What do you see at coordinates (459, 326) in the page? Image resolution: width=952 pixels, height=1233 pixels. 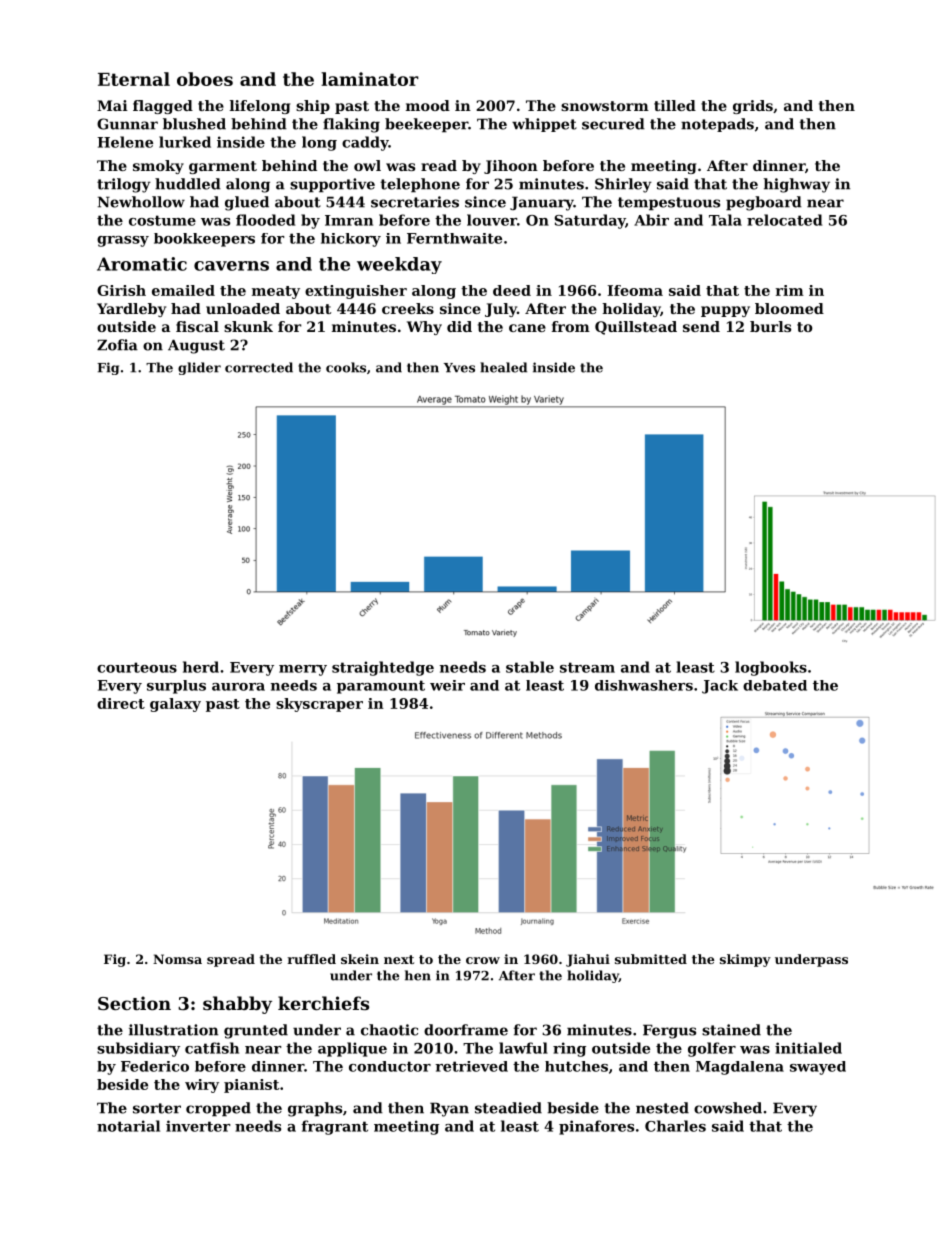 I see `did` at bounding box center [459, 326].
